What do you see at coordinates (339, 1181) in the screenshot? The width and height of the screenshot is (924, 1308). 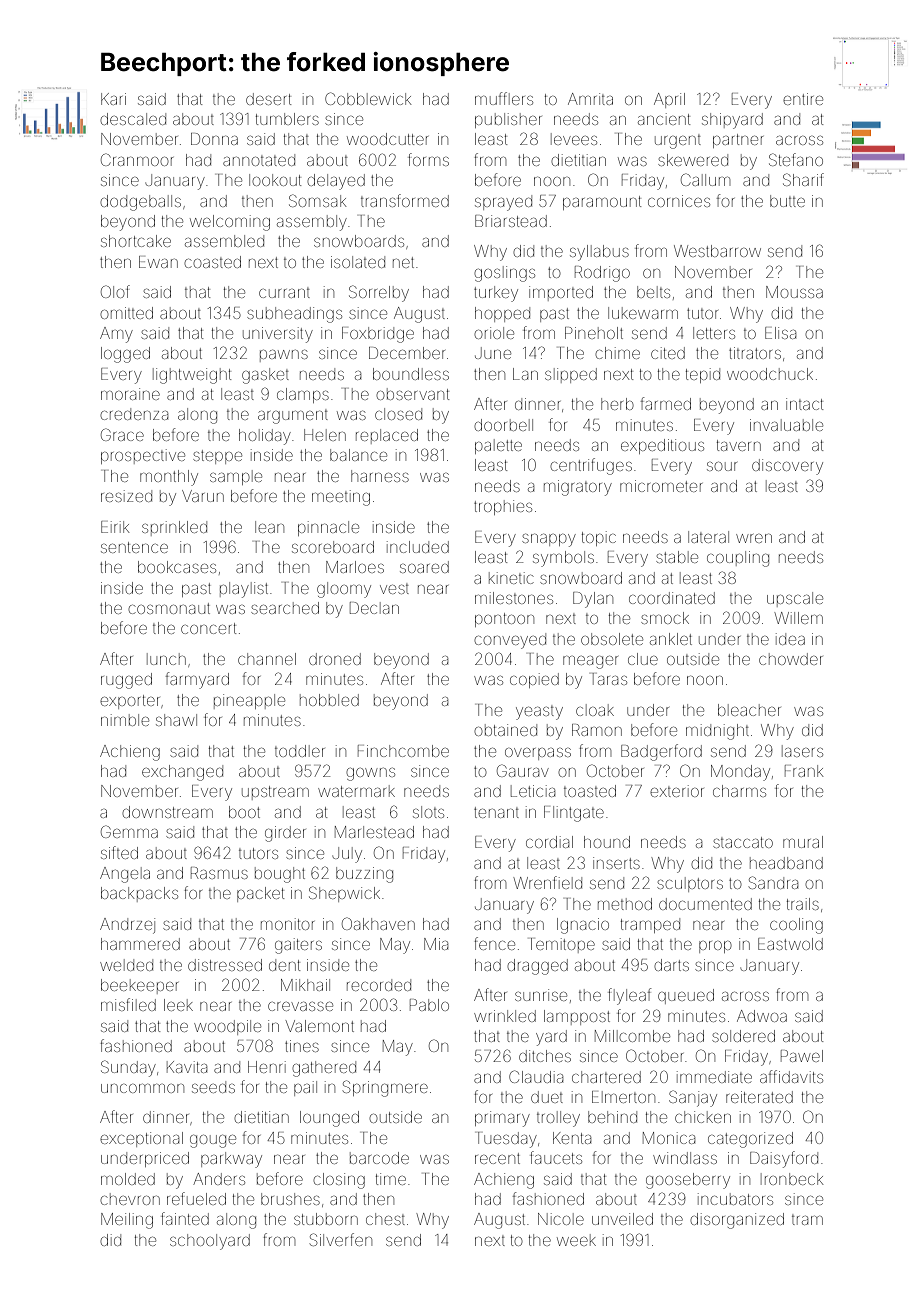 I see `closing` at bounding box center [339, 1181].
